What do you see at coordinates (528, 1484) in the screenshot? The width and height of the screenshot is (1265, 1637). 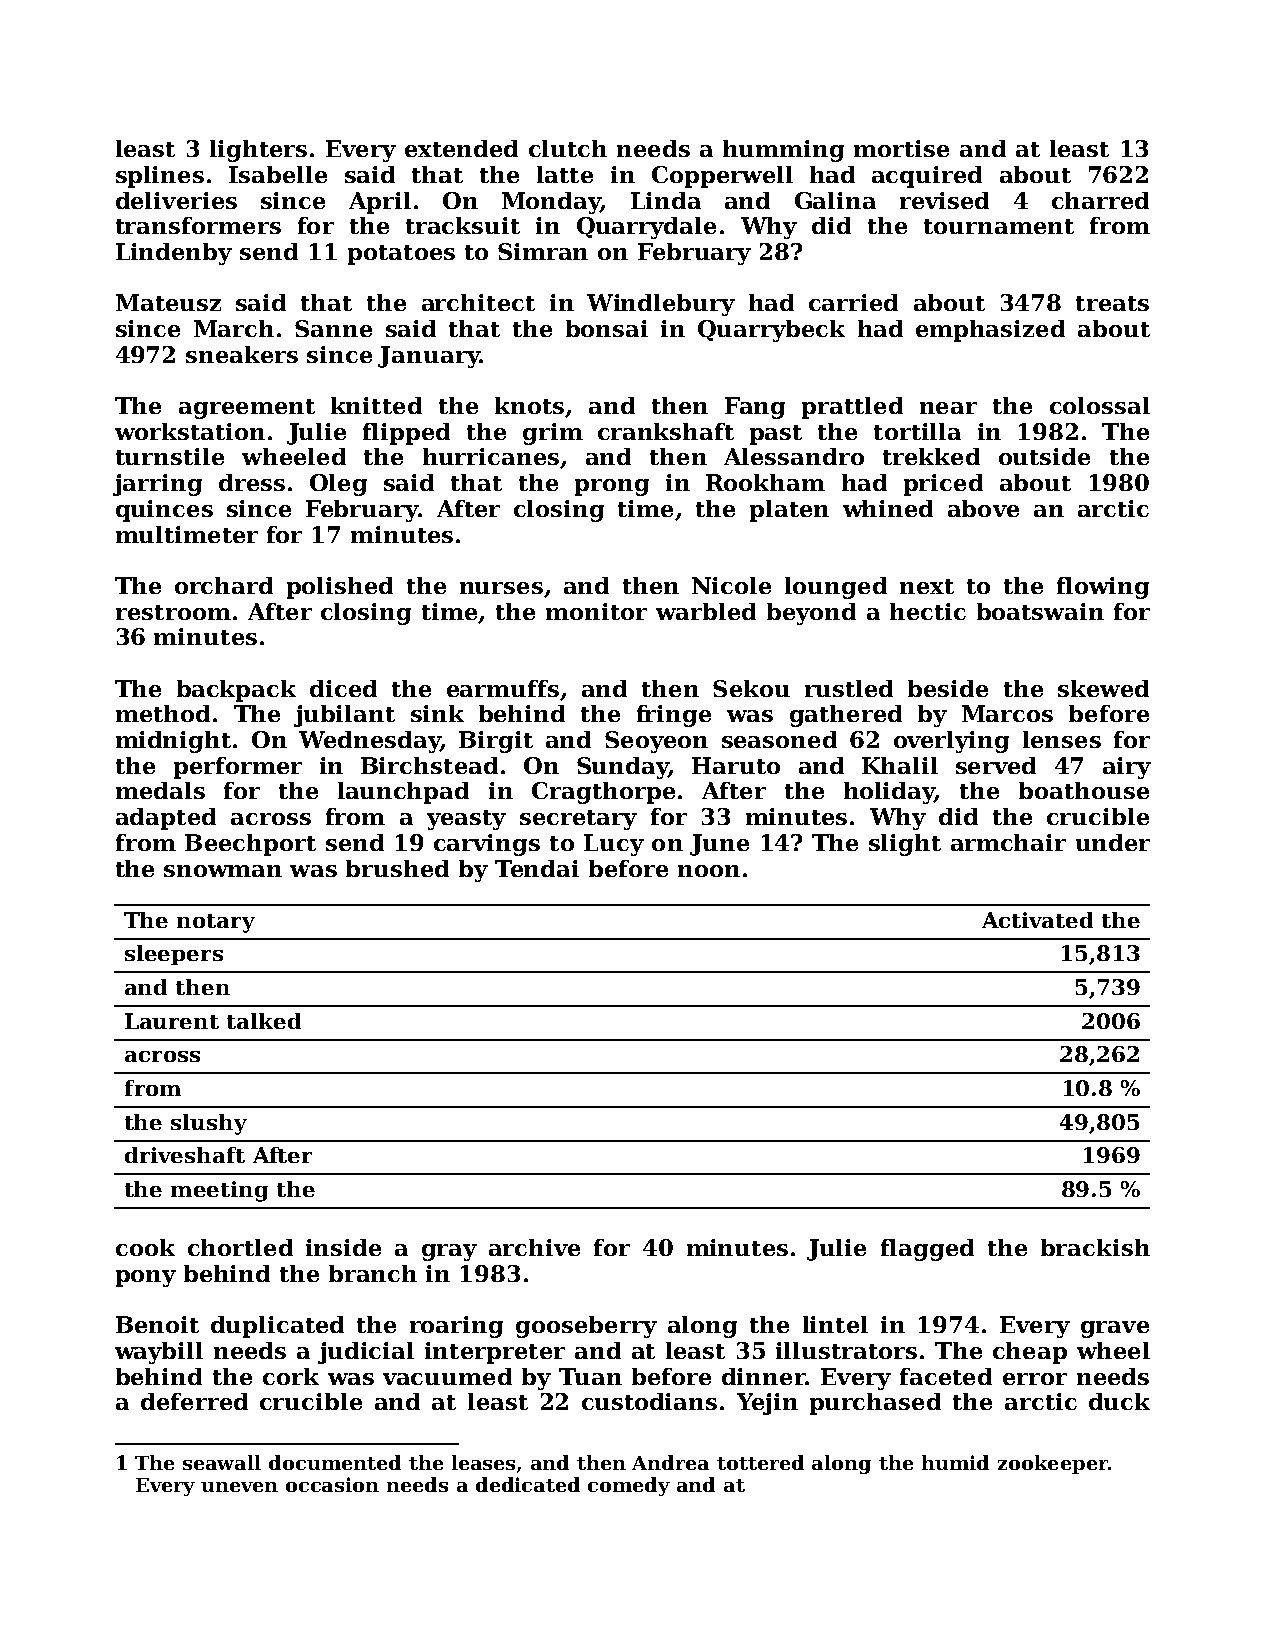 I see `dedicated` at bounding box center [528, 1484].
